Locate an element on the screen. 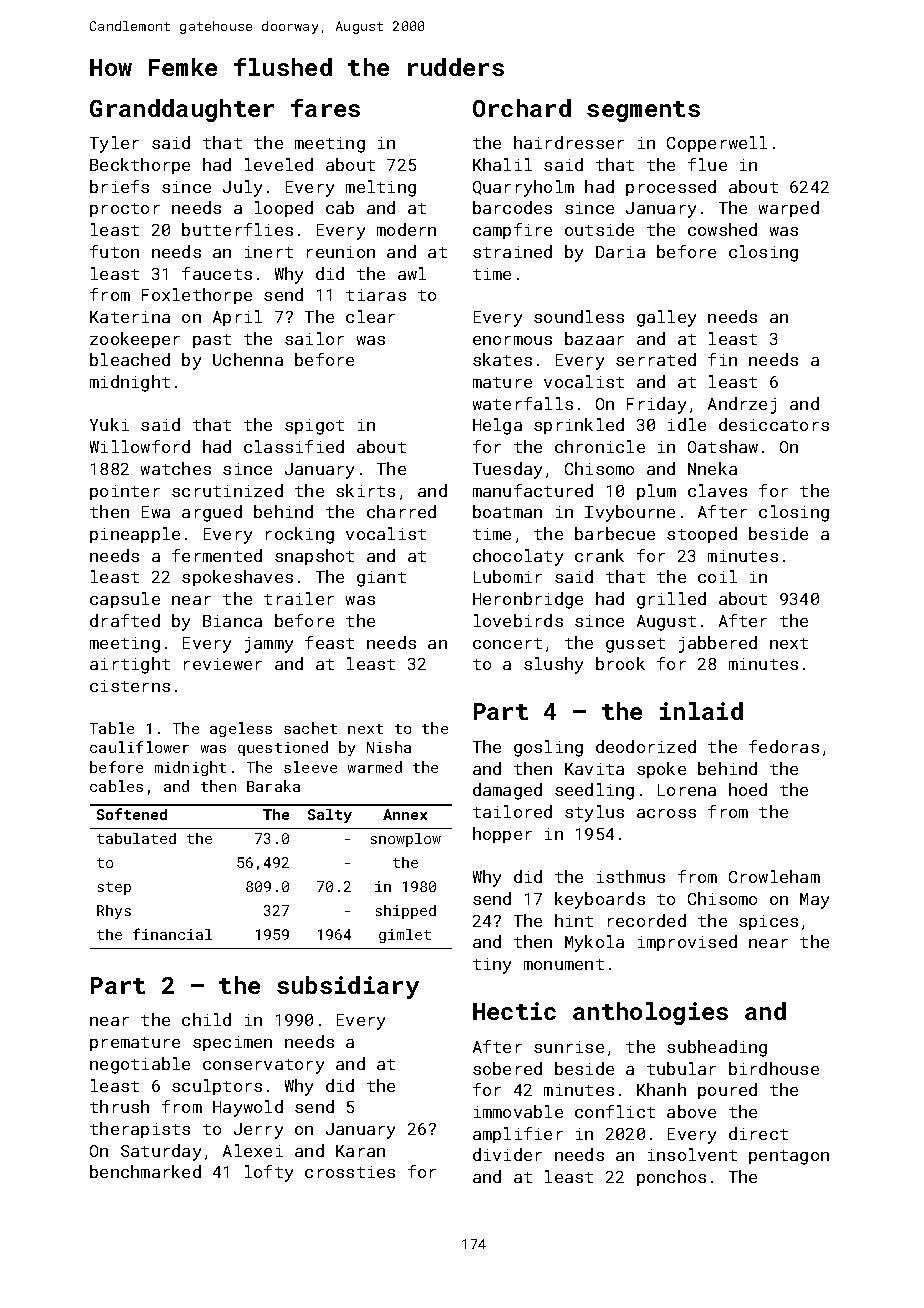 Image resolution: width=924 pixels, height=1308 pixels. Tyler is located at coordinates (114, 144).
